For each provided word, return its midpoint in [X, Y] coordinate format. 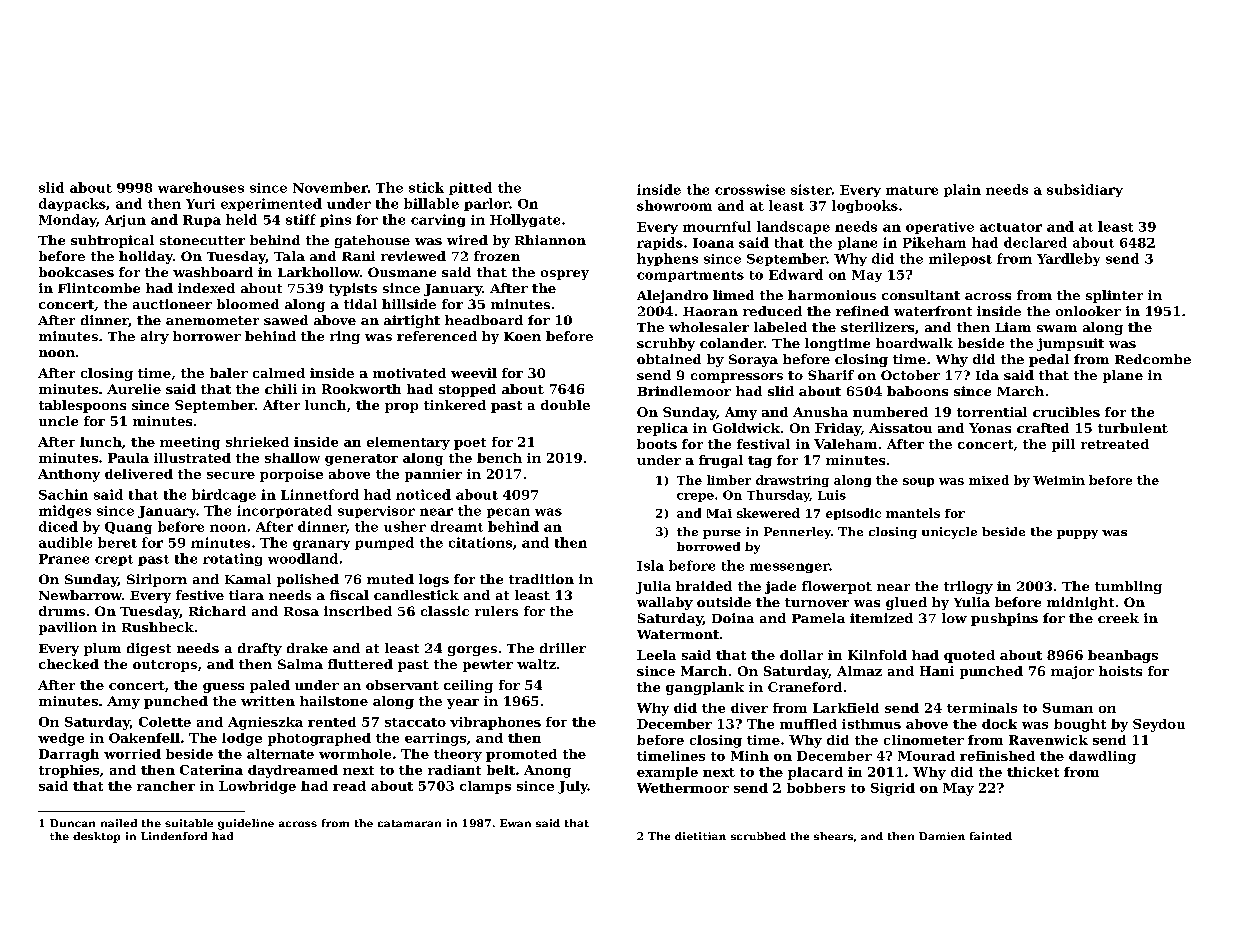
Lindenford [174, 836]
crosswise [750, 189]
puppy [1077, 534]
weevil [474, 373]
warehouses [201, 187]
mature [912, 190]
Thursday [778, 496]
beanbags [1123, 656]
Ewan [515, 823]
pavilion [68, 628]
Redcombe [1153, 359]
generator [361, 460]
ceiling [468, 686]
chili [281, 389]
